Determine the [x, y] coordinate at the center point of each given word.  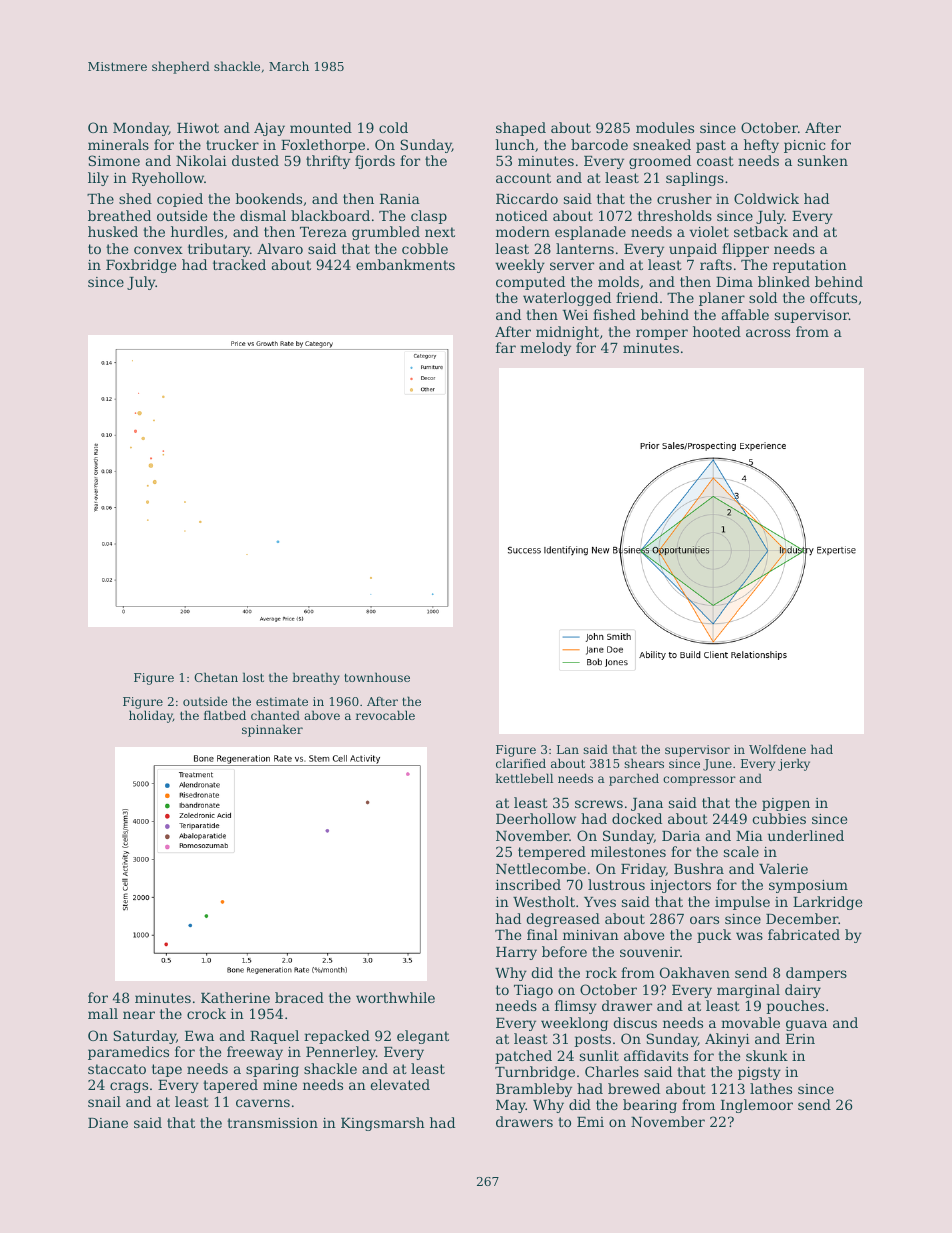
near [139, 1015]
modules [665, 127]
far [506, 347]
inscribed [528, 884]
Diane [108, 1123]
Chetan [216, 677]
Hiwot [198, 128]
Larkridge [827, 903]
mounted [321, 127]
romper [662, 334]
